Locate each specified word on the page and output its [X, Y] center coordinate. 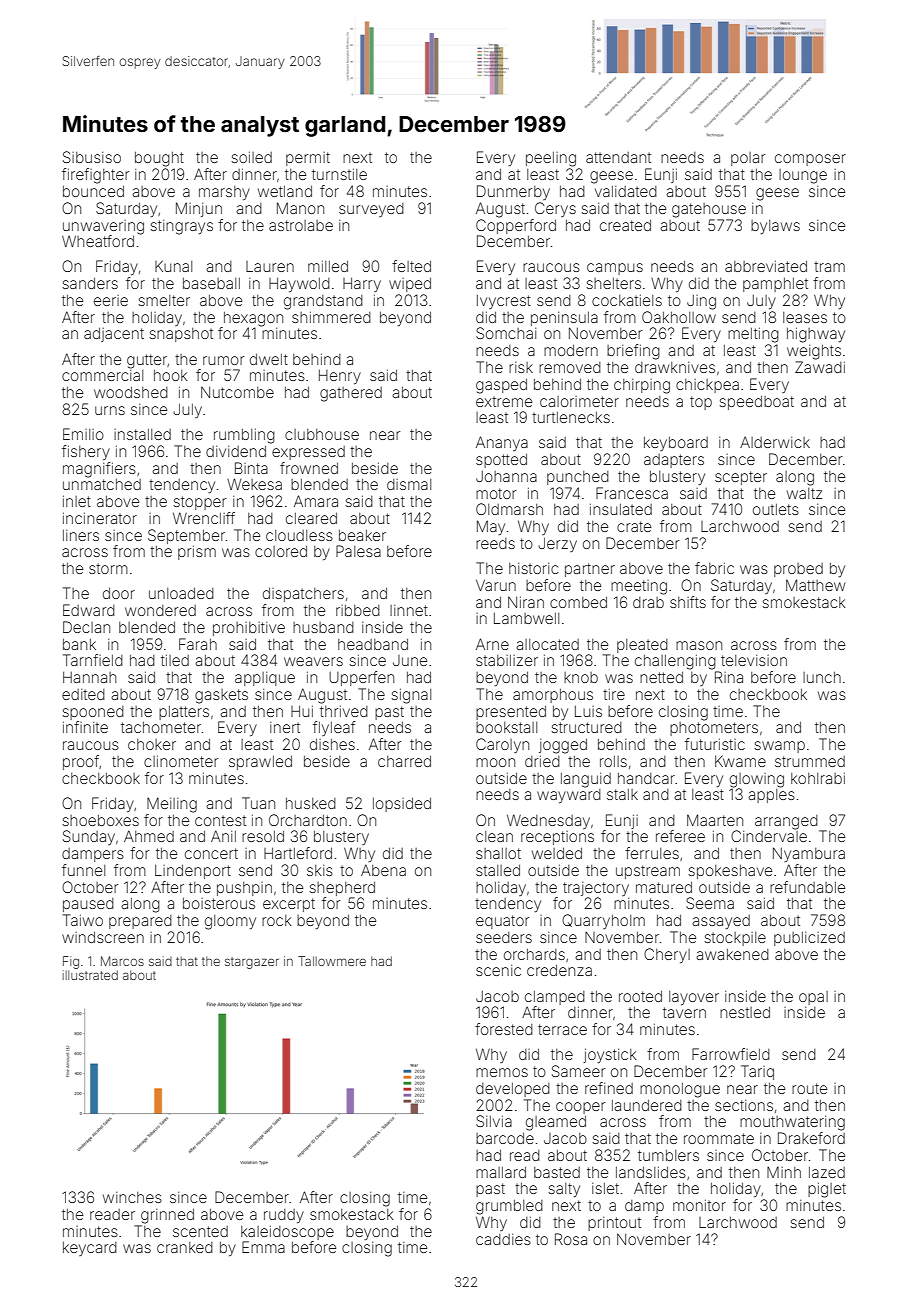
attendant [618, 157]
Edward [89, 610]
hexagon [253, 319]
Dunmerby [513, 192]
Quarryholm [603, 921]
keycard [90, 1249]
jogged [563, 746]
